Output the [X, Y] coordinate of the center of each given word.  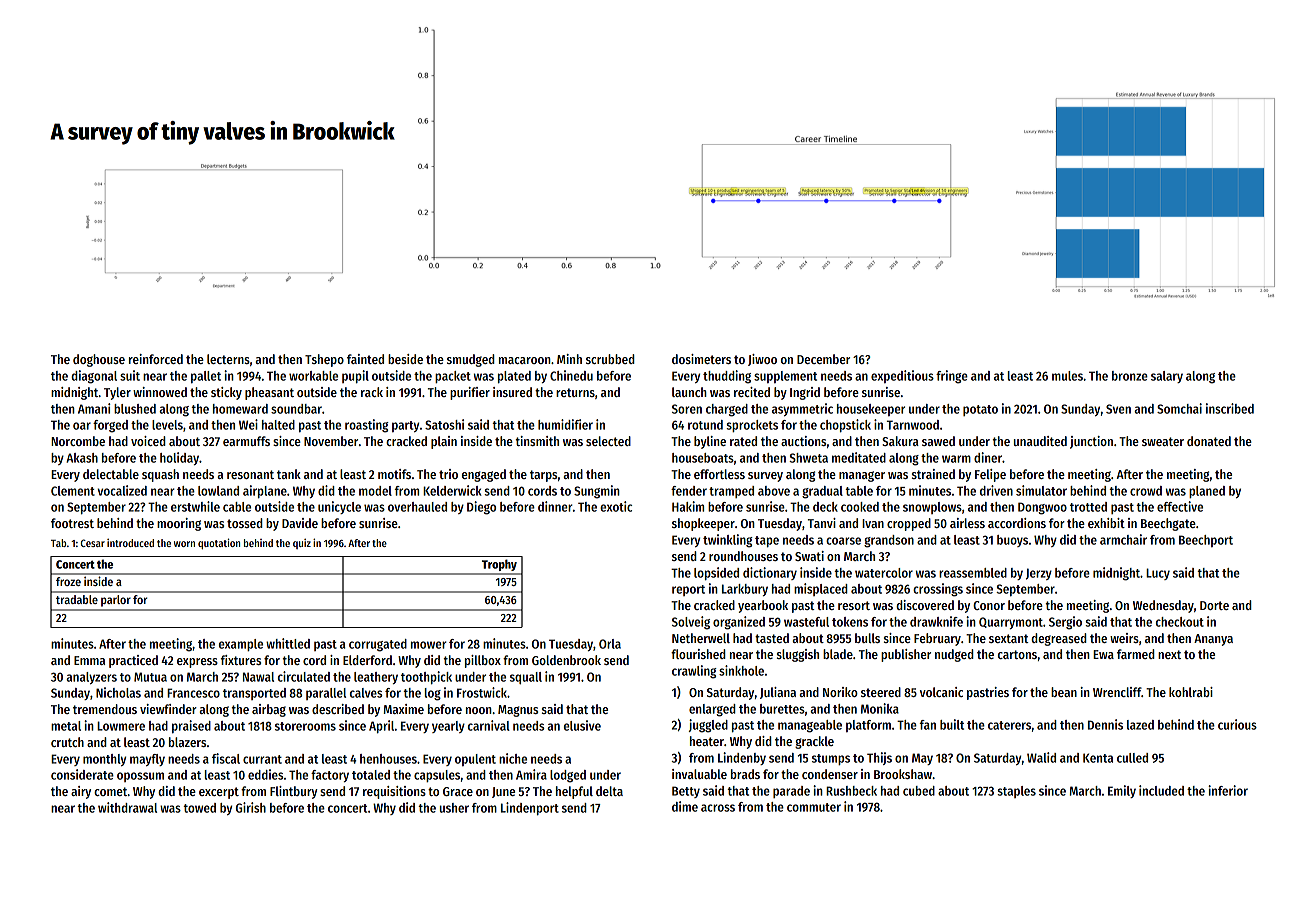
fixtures [241, 660]
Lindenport [530, 808]
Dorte [1214, 605]
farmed [1136, 654]
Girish [251, 807]
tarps [543, 476]
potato [980, 410]
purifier [470, 393]
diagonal [94, 377]
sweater [1163, 441]
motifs [394, 474]
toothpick [426, 677]
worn [184, 544]
